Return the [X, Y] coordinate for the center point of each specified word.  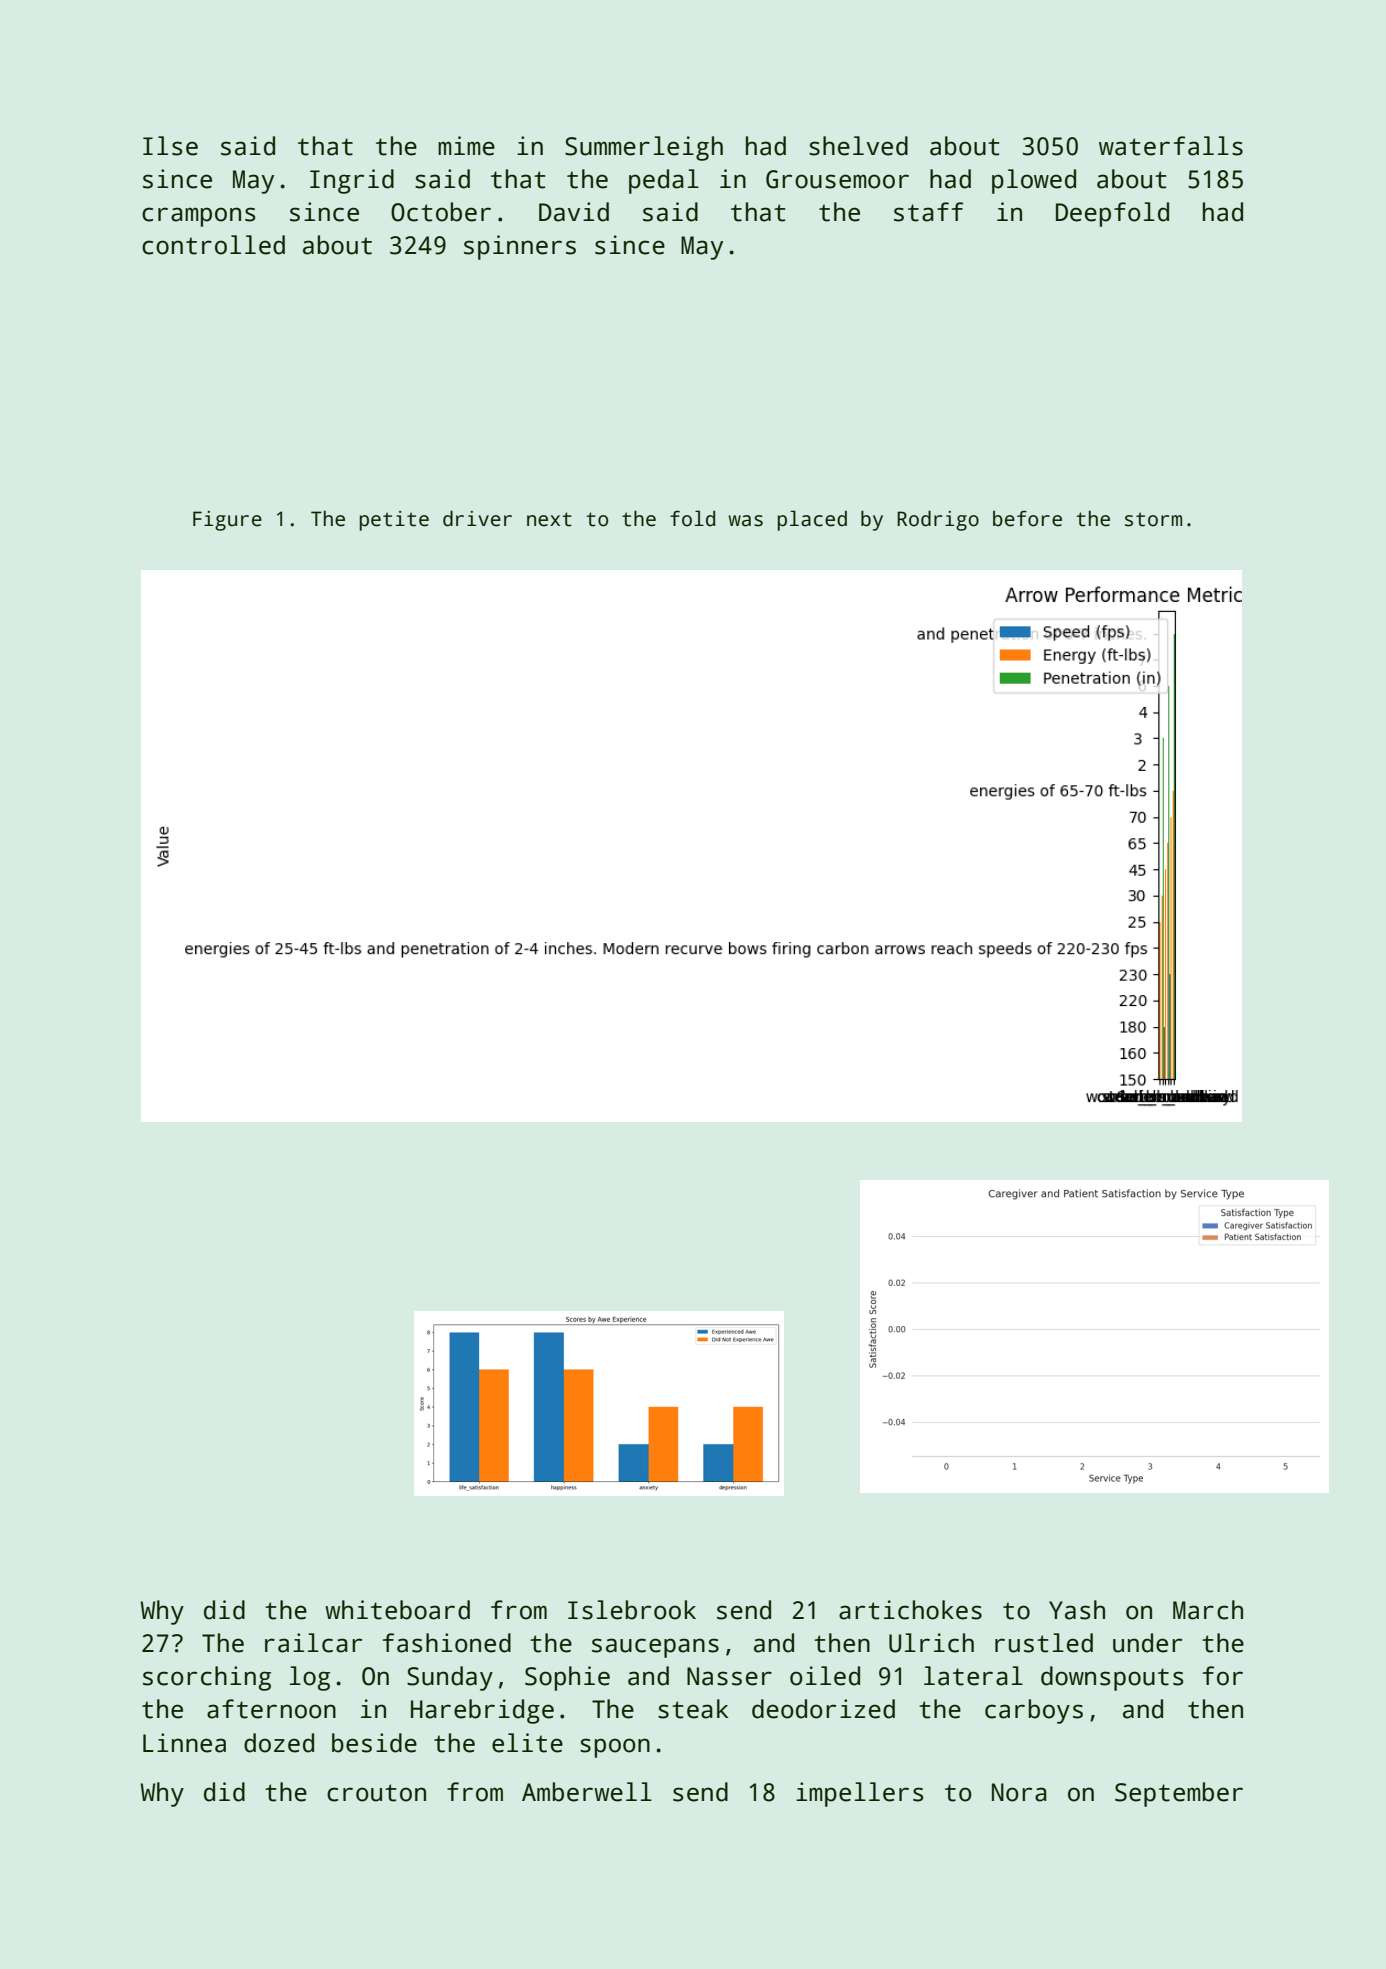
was [745, 521]
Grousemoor [837, 179]
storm [1153, 519]
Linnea [184, 1743]
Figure [227, 521]
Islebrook [632, 1610]
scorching [207, 1678]
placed [812, 520]
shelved [858, 146]
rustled [1044, 1643]
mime [466, 146]
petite [394, 521]
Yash [1077, 1610]
